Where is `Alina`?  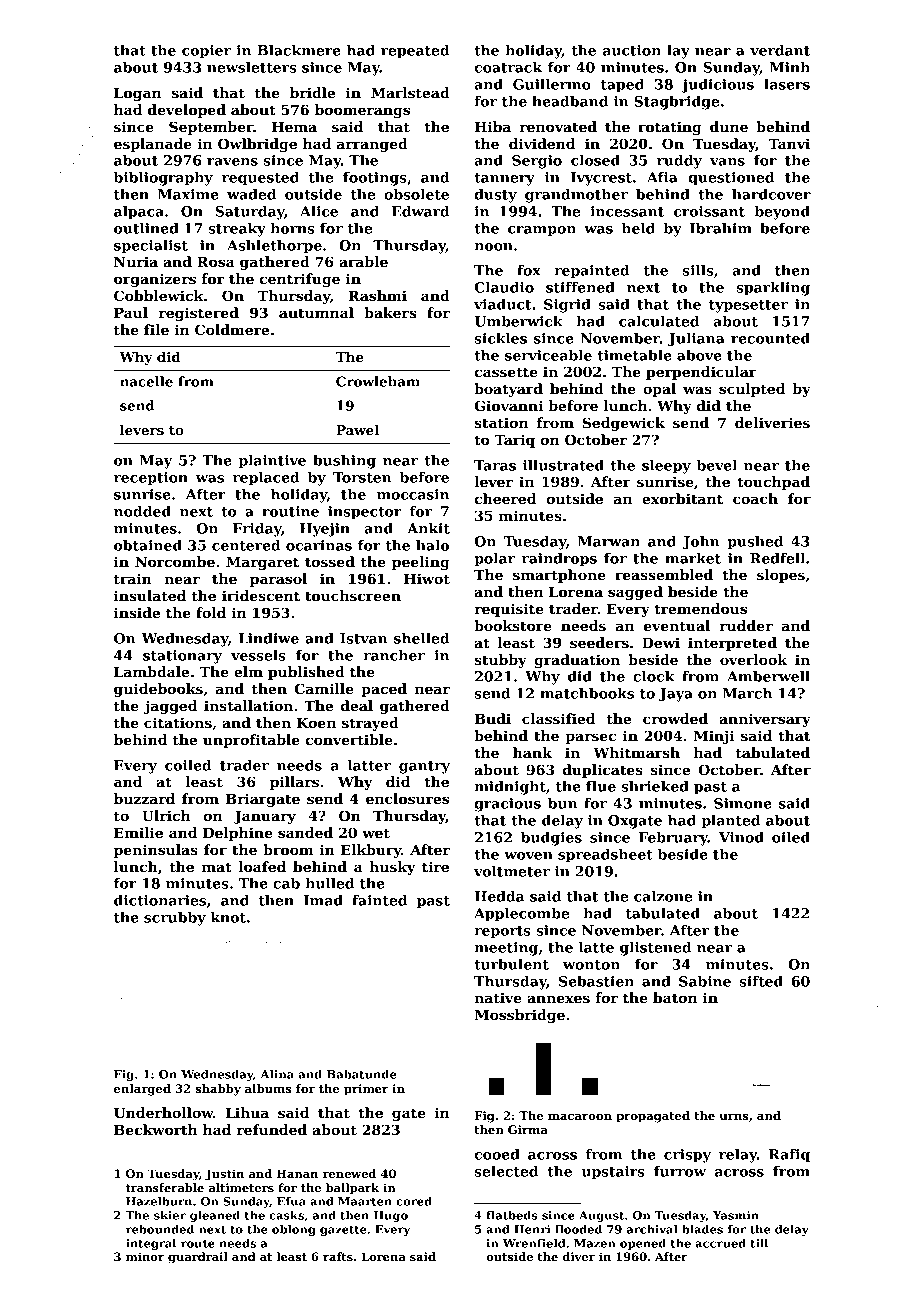
Alina is located at coordinates (277, 1074).
